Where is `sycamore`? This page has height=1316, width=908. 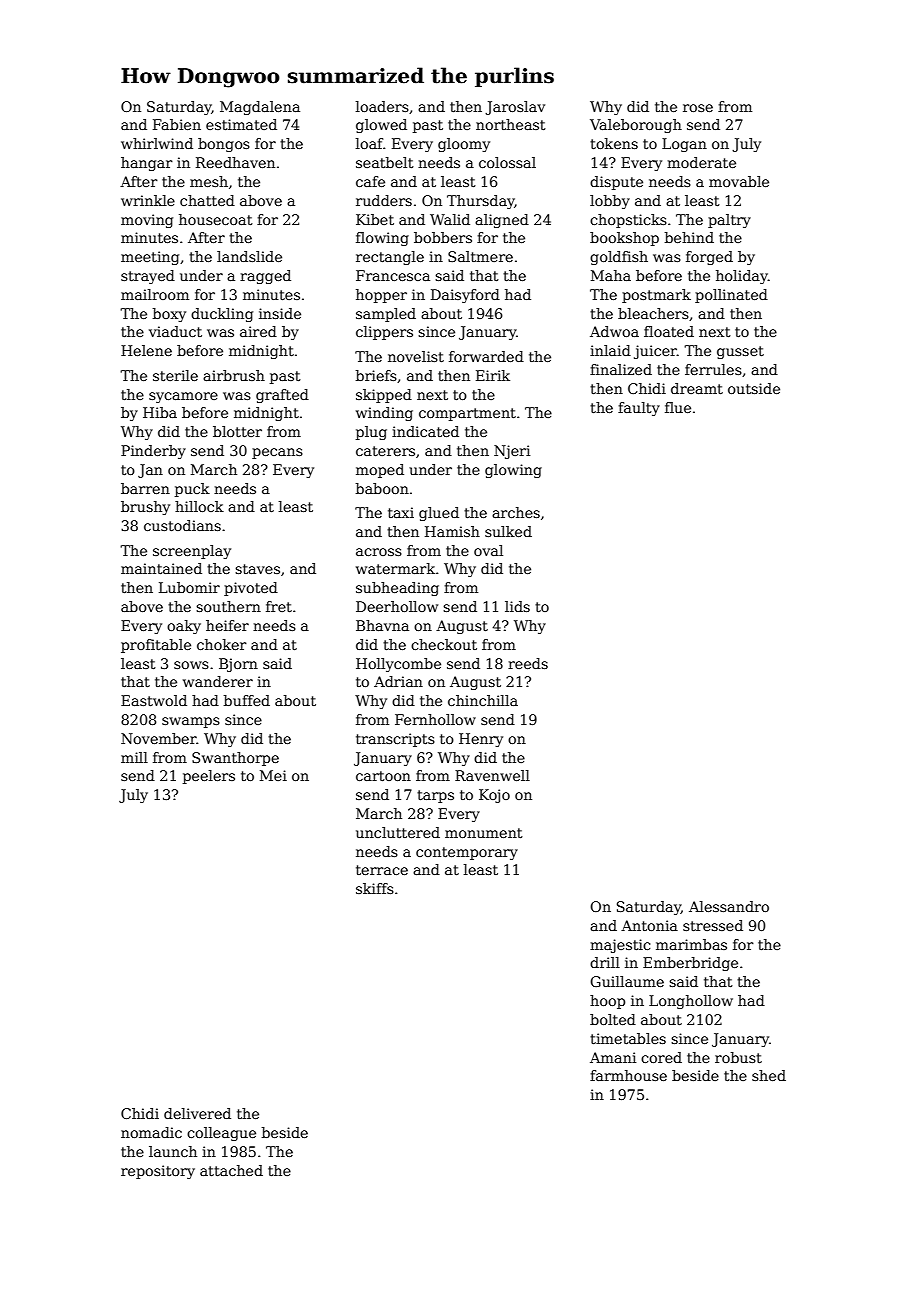 sycamore is located at coordinates (183, 397).
